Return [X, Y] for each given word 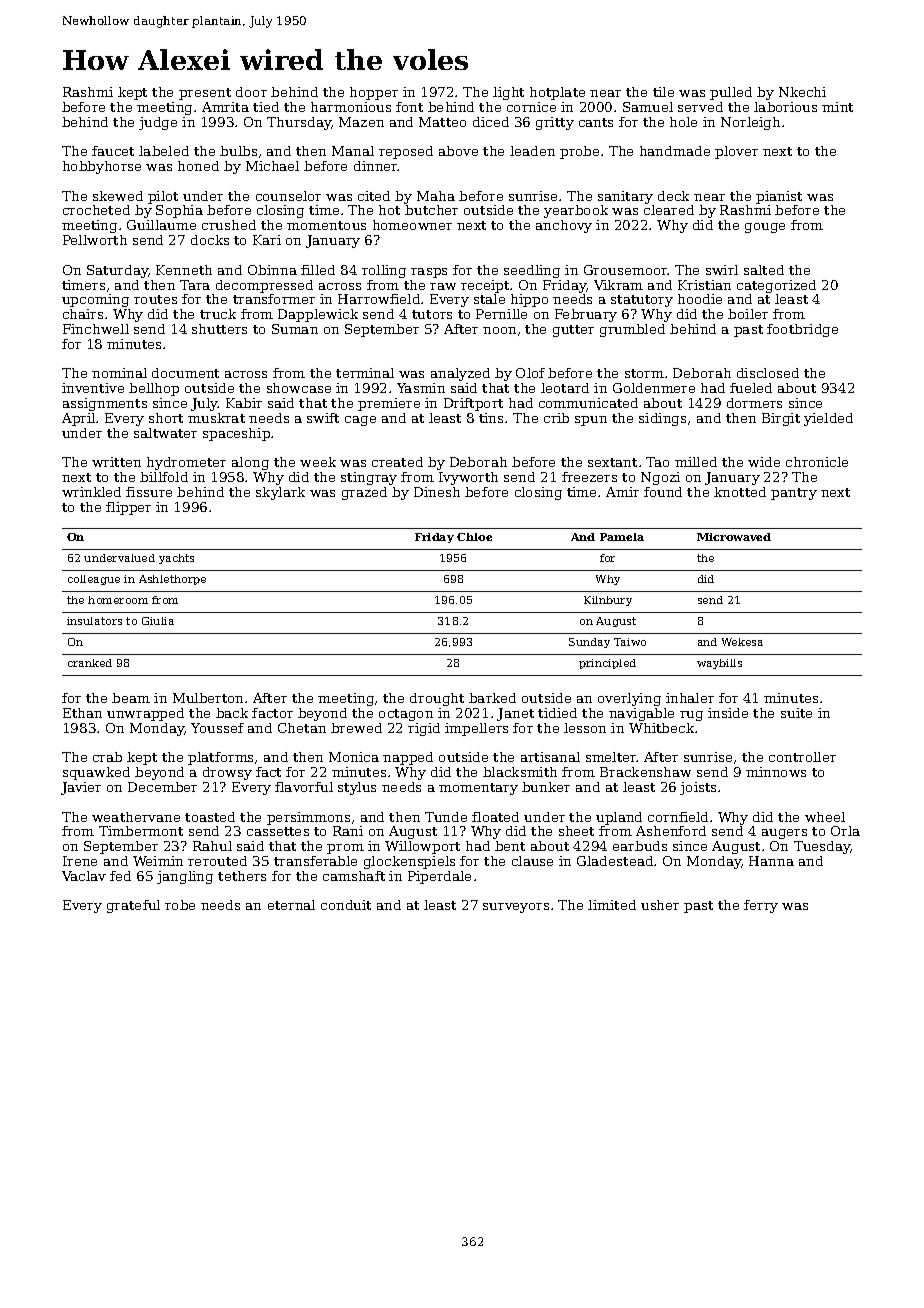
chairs [83, 314]
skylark [280, 493]
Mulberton [208, 698]
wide [764, 462]
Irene [80, 861]
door [251, 92]
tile [663, 92]
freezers [589, 477]
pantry [794, 494]
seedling [532, 271]
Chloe [474, 537]
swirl [722, 270]
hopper [374, 93]
